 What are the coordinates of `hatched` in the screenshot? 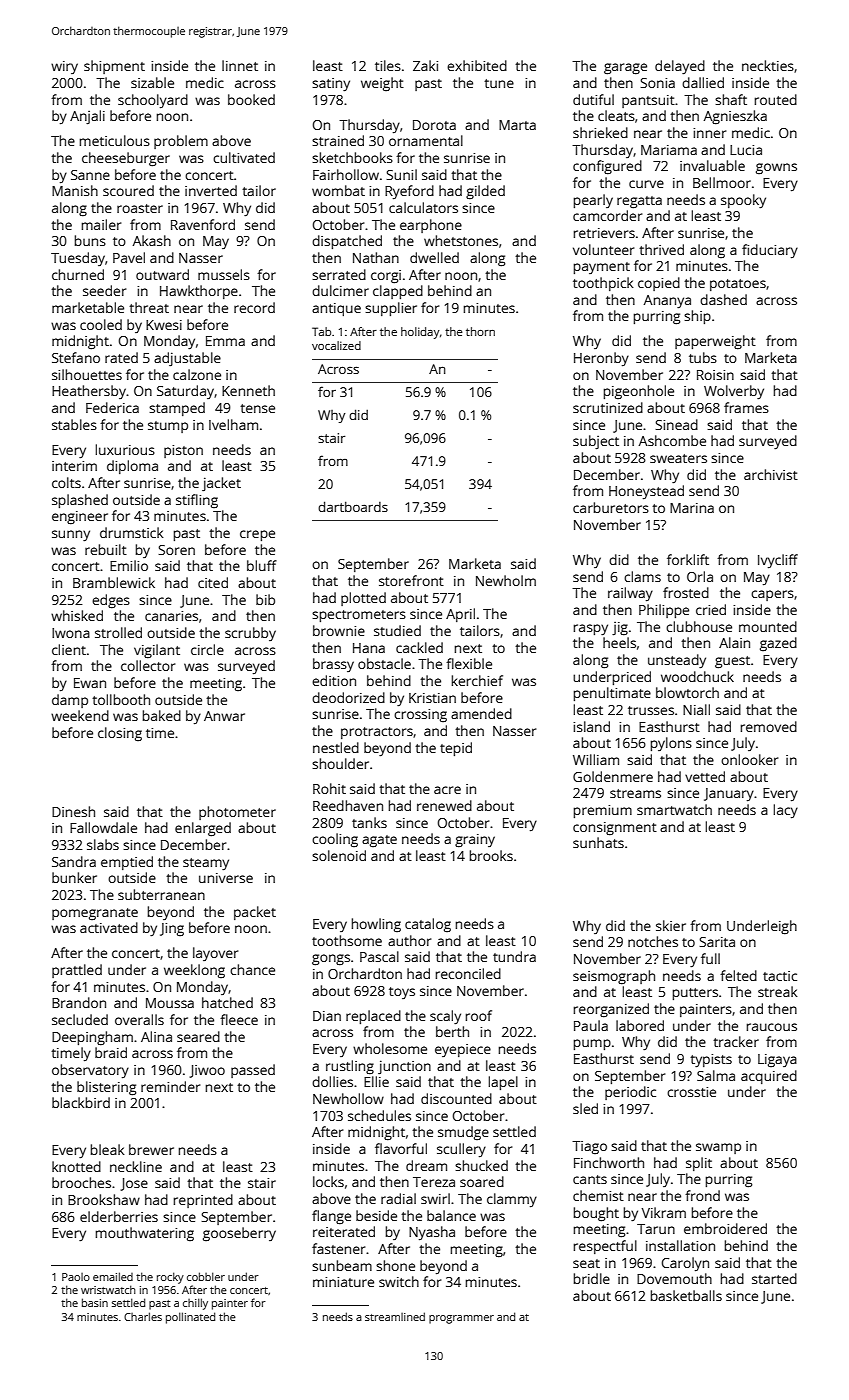 It's located at (227, 1002).
